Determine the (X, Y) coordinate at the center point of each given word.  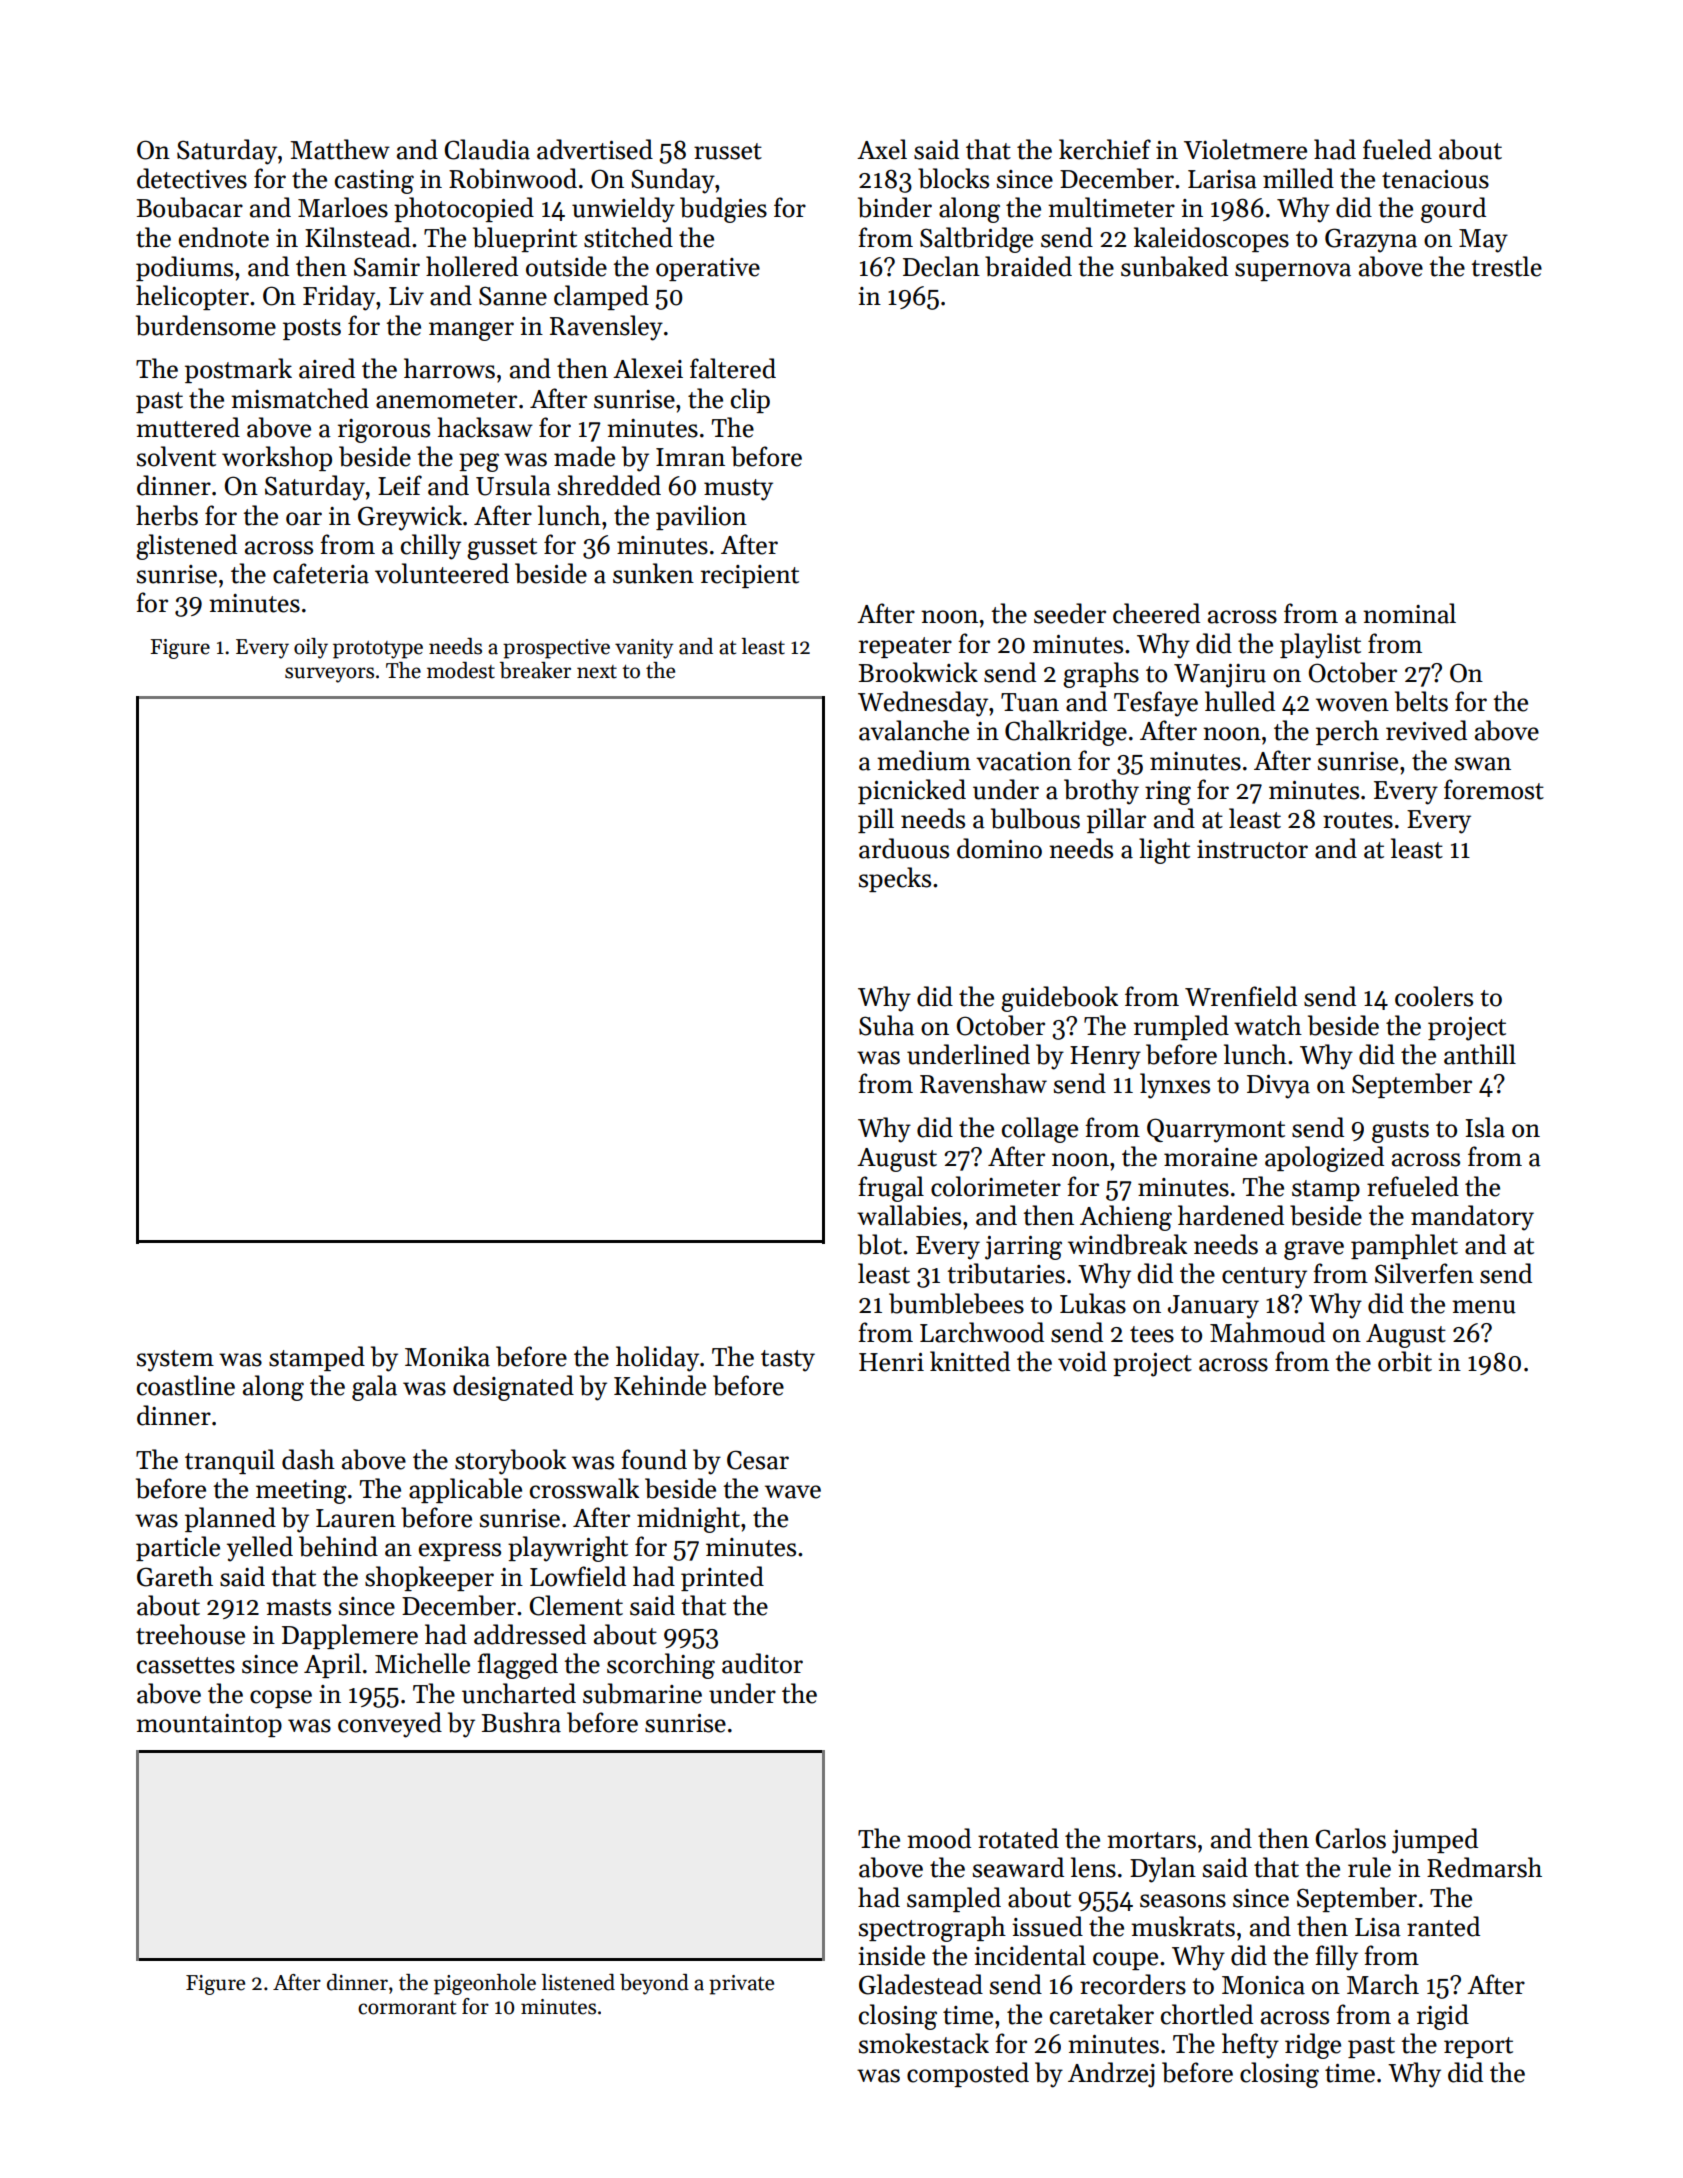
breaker (535, 670)
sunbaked (1174, 266)
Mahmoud (1267, 1332)
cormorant (407, 2008)
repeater (905, 647)
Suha (886, 1025)
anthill (1480, 1054)
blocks (953, 178)
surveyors (329, 675)
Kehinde (660, 1385)
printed (722, 1578)
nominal (1409, 613)
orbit (1405, 1361)
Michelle (422, 1663)
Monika (447, 1356)
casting (374, 182)
